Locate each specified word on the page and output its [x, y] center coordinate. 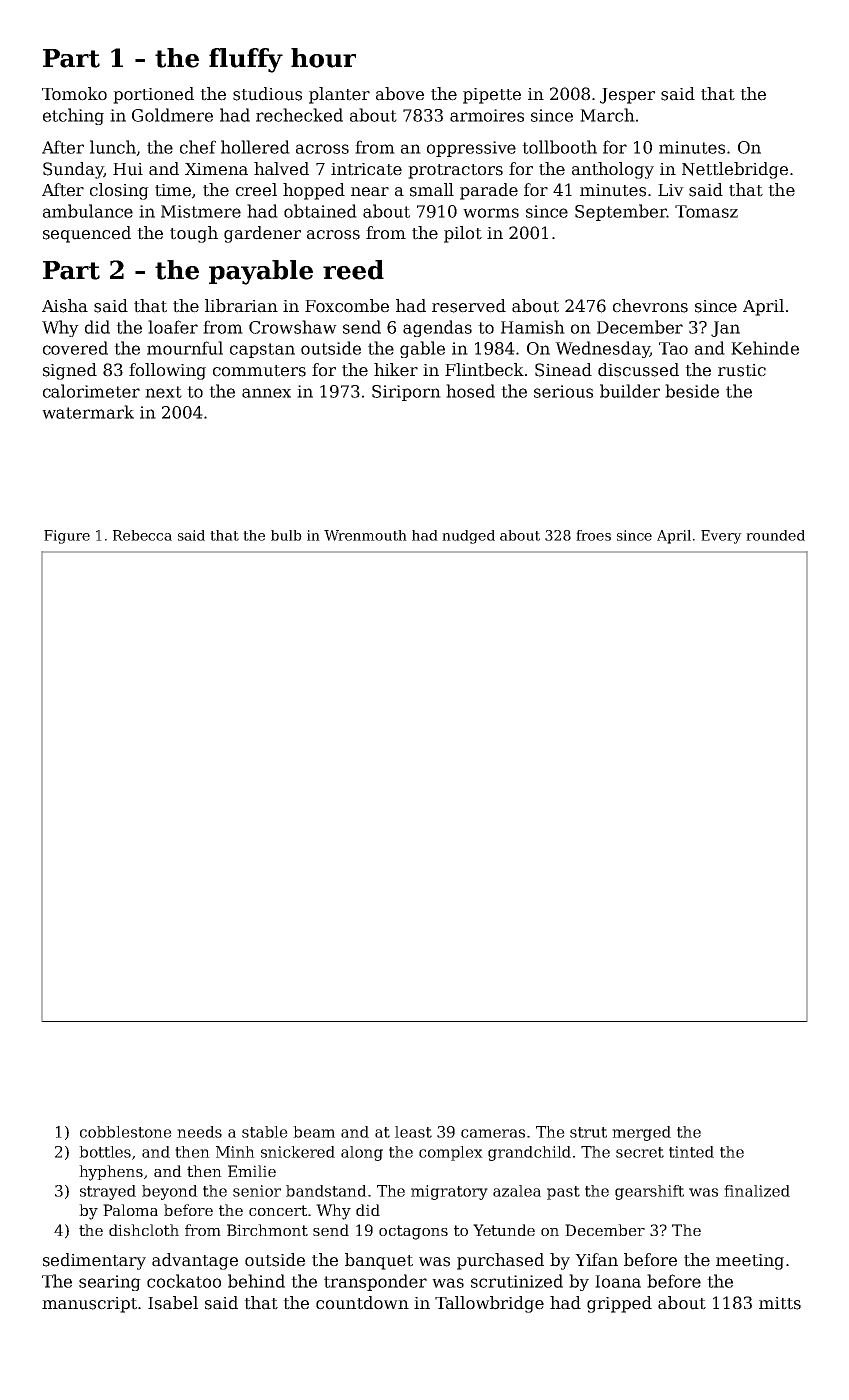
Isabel [173, 1303]
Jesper [627, 96]
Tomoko [74, 94]
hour [323, 58]
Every [721, 537]
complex [451, 1153]
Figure [67, 537]
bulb [286, 535]
